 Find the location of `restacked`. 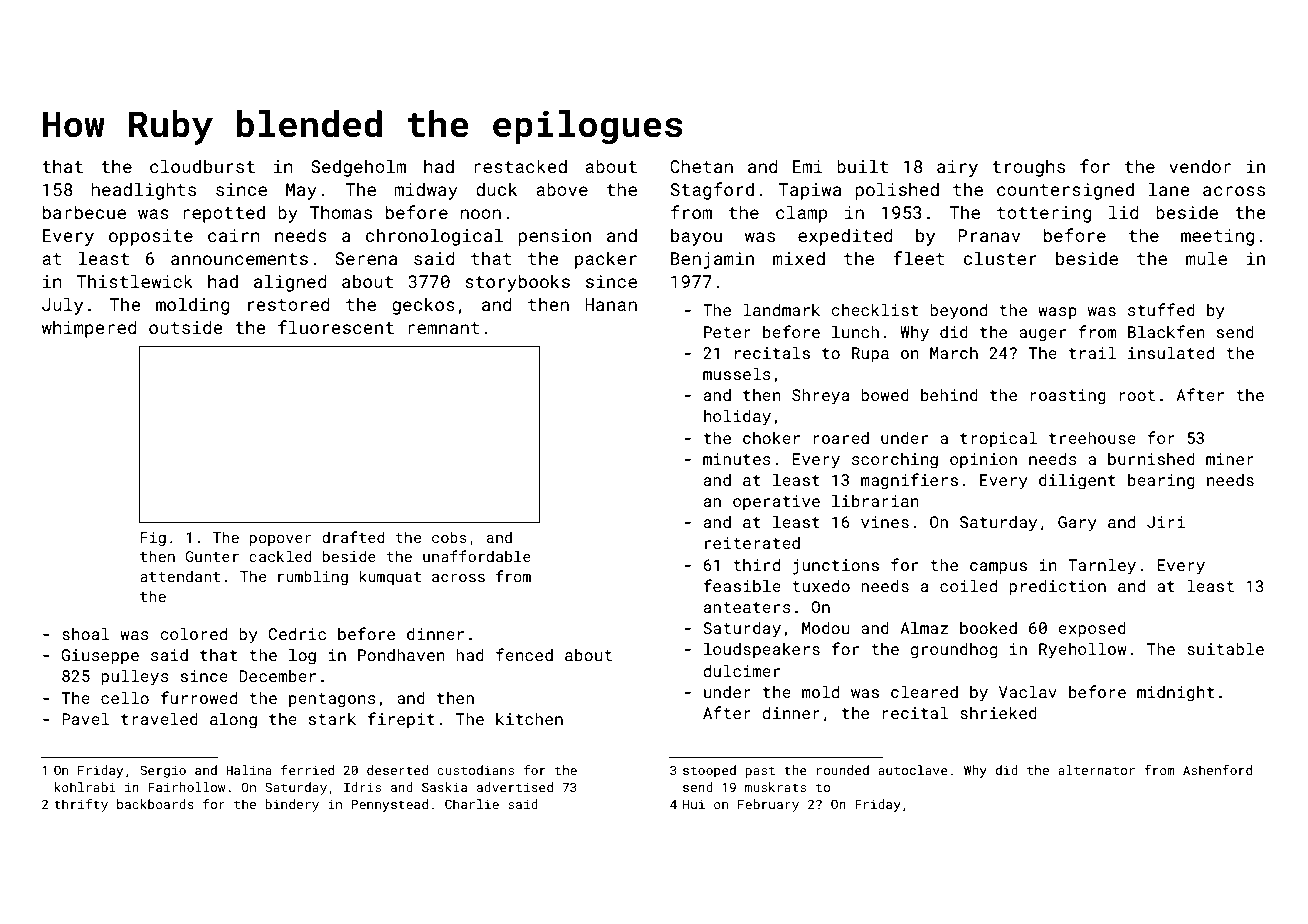

restacked is located at coordinates (520, 166).
